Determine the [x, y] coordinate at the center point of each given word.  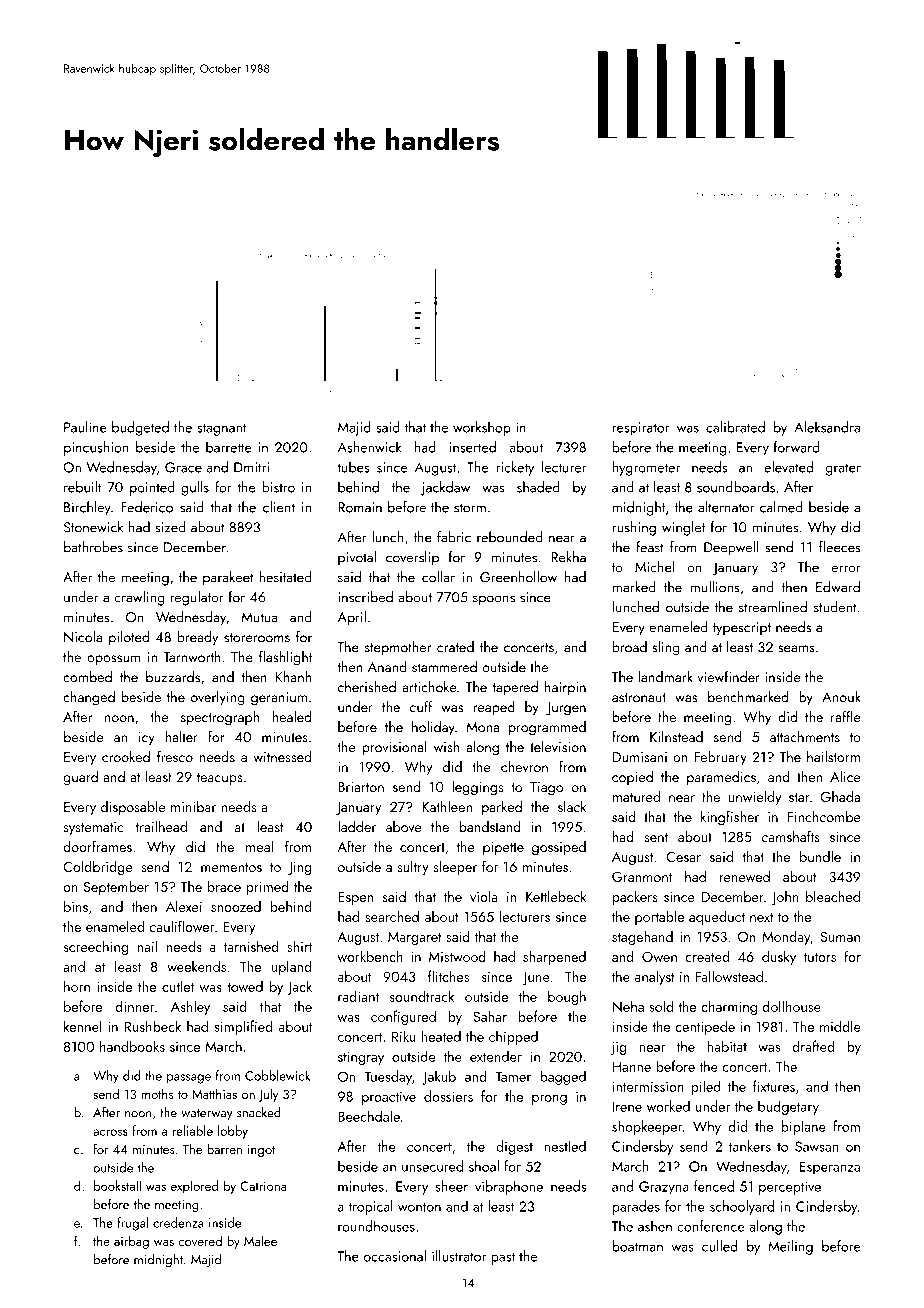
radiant [358, 996]
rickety [515, 468]
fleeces [840, 547]
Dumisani [640, 757]
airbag [131, 1242]
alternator [726, 507]
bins [76, 906]
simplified [243, 1027]
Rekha [568, 557]
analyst [655, 977]
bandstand [490, 826]
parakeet [228, 578]
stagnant [222, 429]
